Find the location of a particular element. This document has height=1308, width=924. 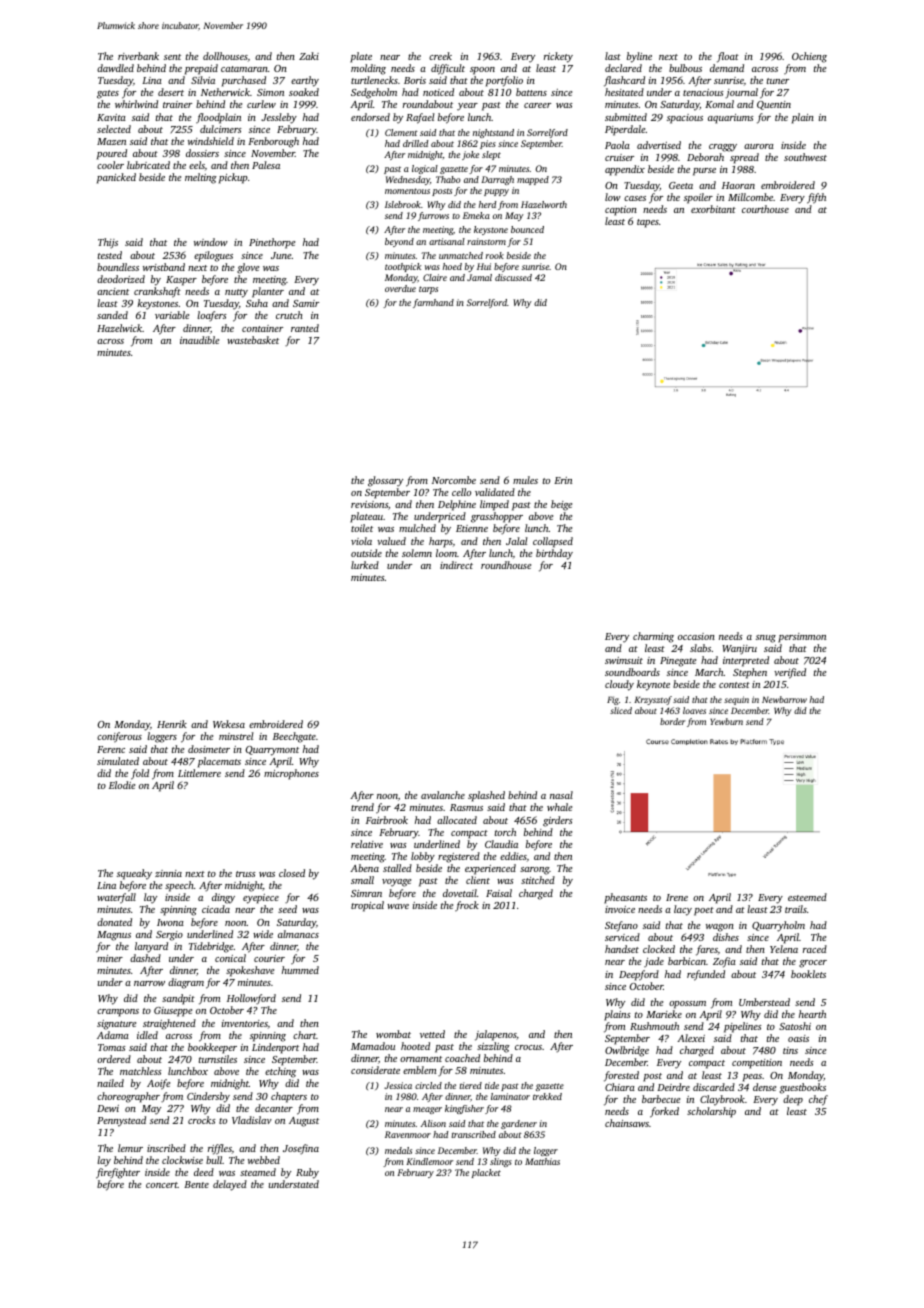

purse is located at coordinates (704, 172).
